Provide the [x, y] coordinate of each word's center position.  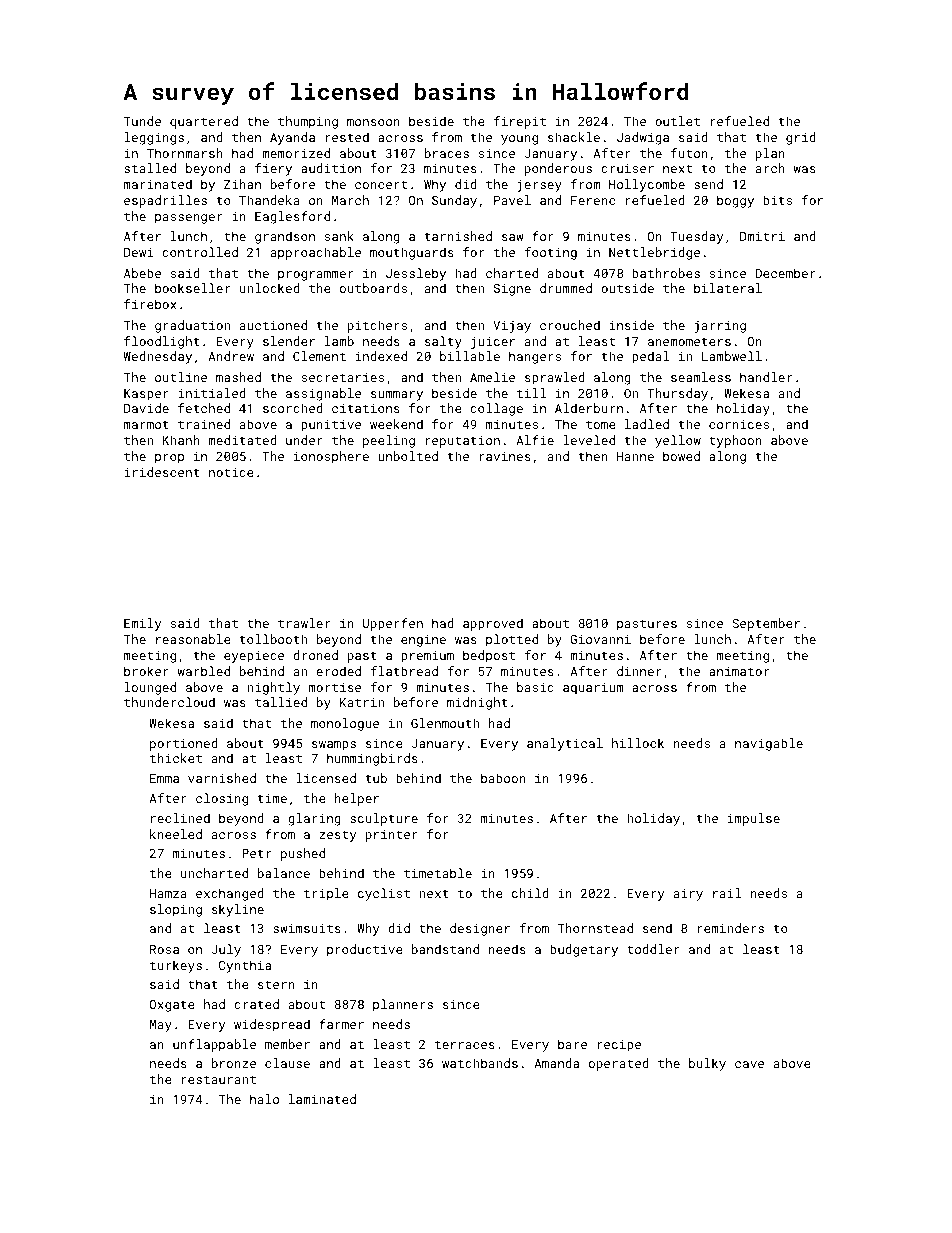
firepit [520, 122]
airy [688, 895]
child [530, 893]
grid [801, 138]
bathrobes [666, 273]
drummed [566, 288]
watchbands [480, 1063]
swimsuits [307, 928]
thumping [308, 122]
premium [427, 657]
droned [315, 655]
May [161, 1026]
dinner [639, 671]
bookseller [192, 288]
